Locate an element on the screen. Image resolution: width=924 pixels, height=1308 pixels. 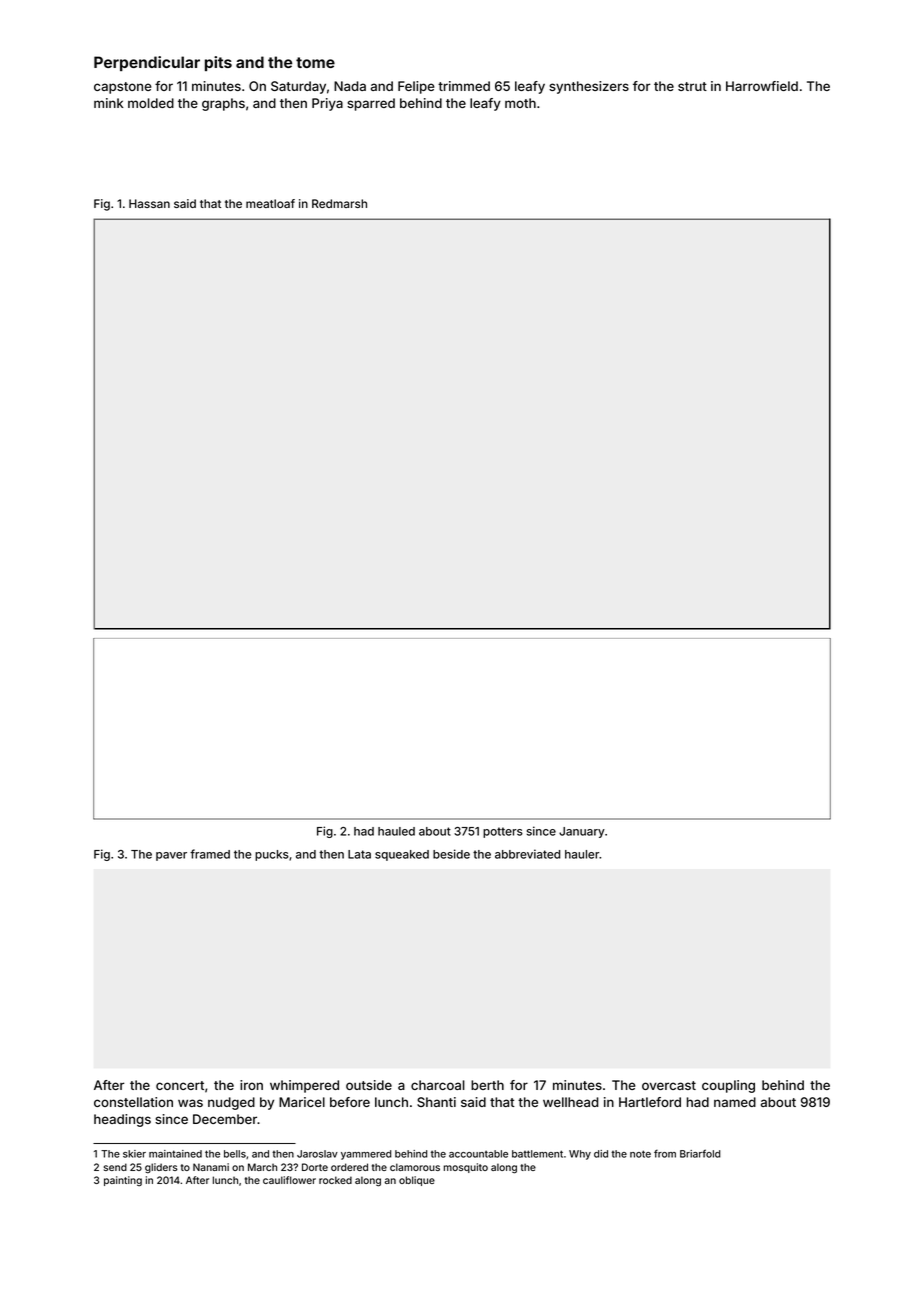
meatloaf is located at coordinates (270, 203).
